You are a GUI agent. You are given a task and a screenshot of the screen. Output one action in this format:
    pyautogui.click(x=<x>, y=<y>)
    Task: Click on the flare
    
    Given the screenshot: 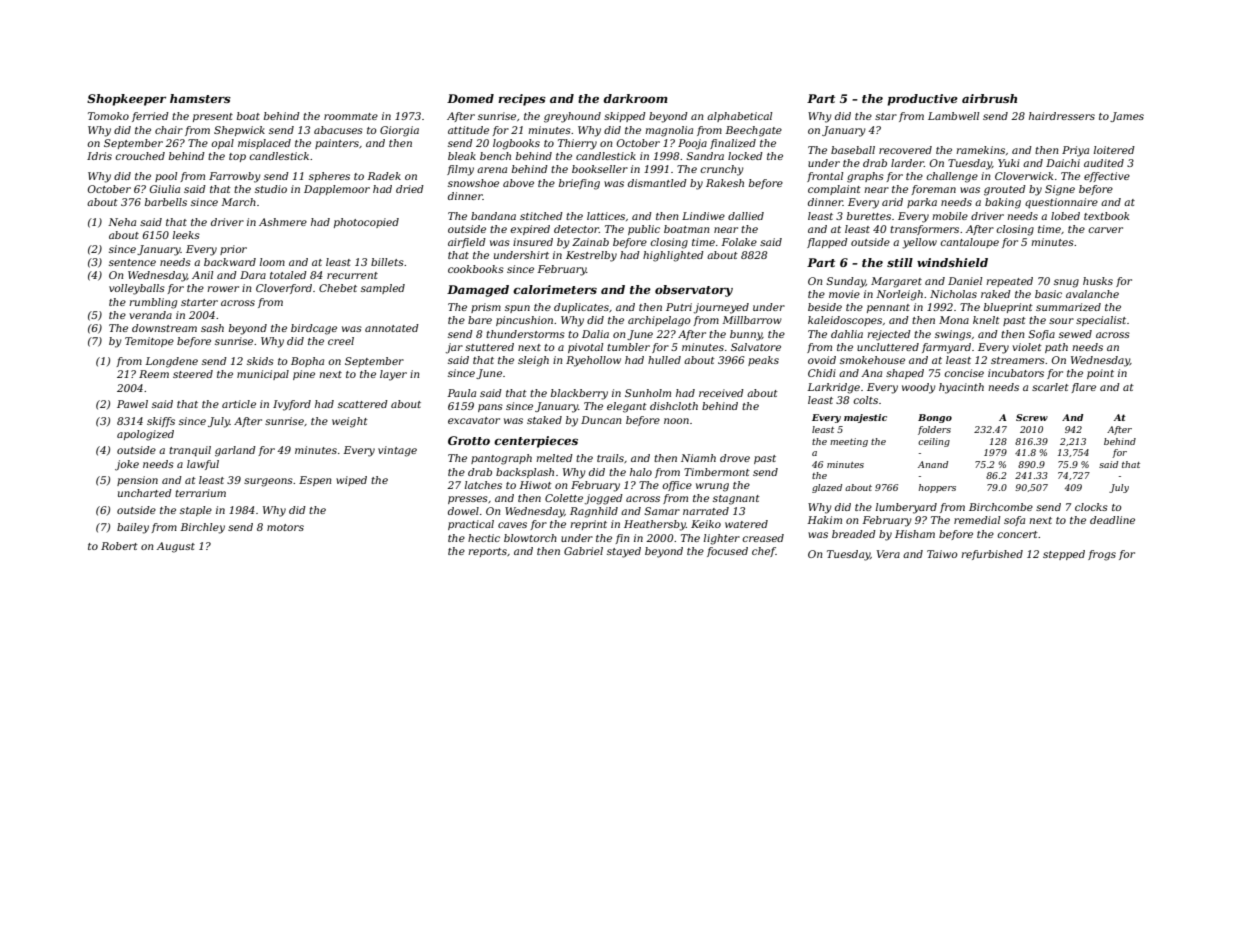 What is the action you would take?
    pyautogui.click(x=1083, y=388)
